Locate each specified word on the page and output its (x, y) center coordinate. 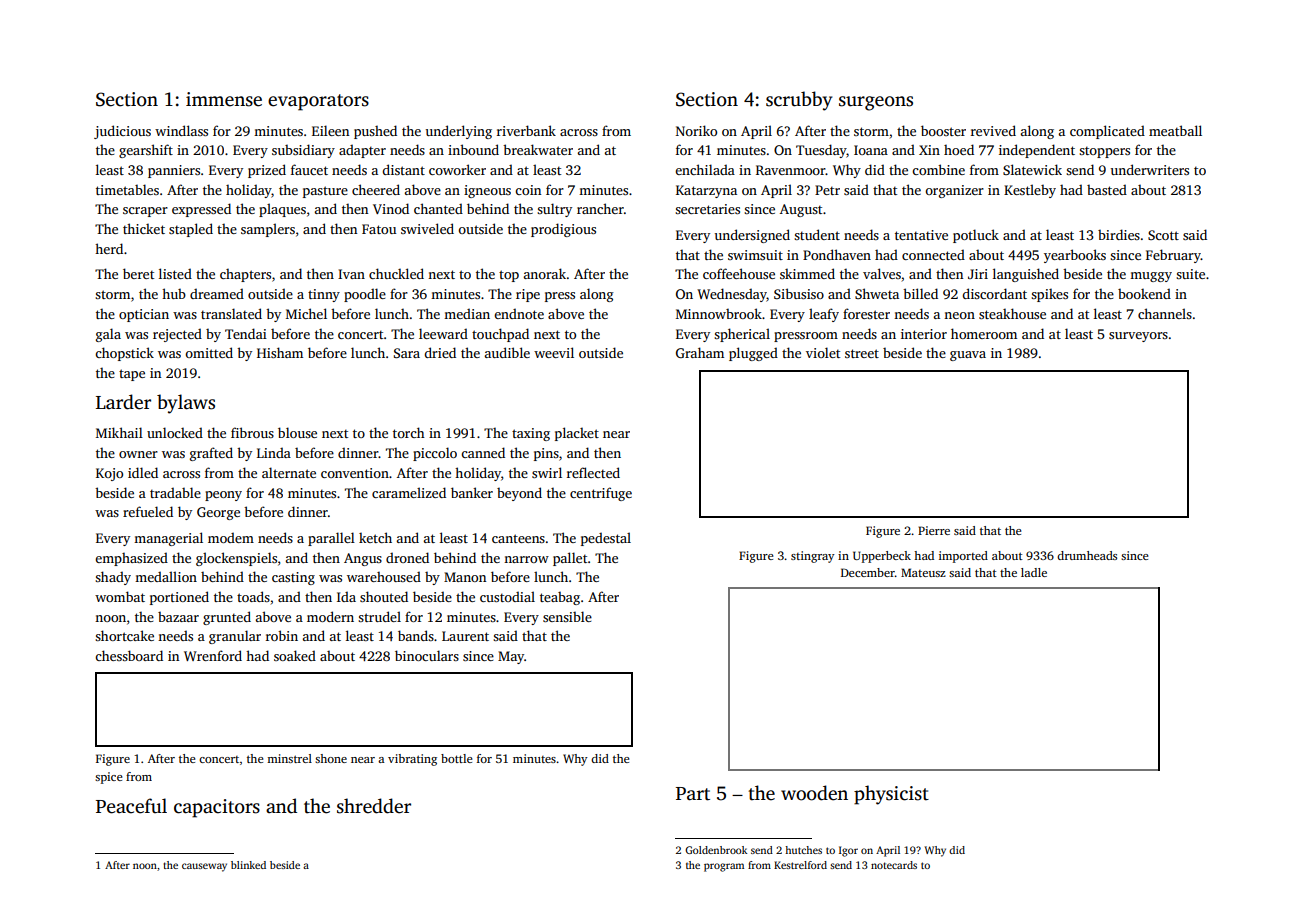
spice (108, 778)
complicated (1107, 132)
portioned (179, 598)
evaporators (318, 102)
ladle (1034, 572)
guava (968, 356)
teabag (560, 598)
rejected (177, 335)
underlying (459, 132)
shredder (374, 806)
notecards (894, 865)
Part (693, 794)
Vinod (391, 208)
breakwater (538, 149)
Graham (700, 352)
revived (993, 130)
